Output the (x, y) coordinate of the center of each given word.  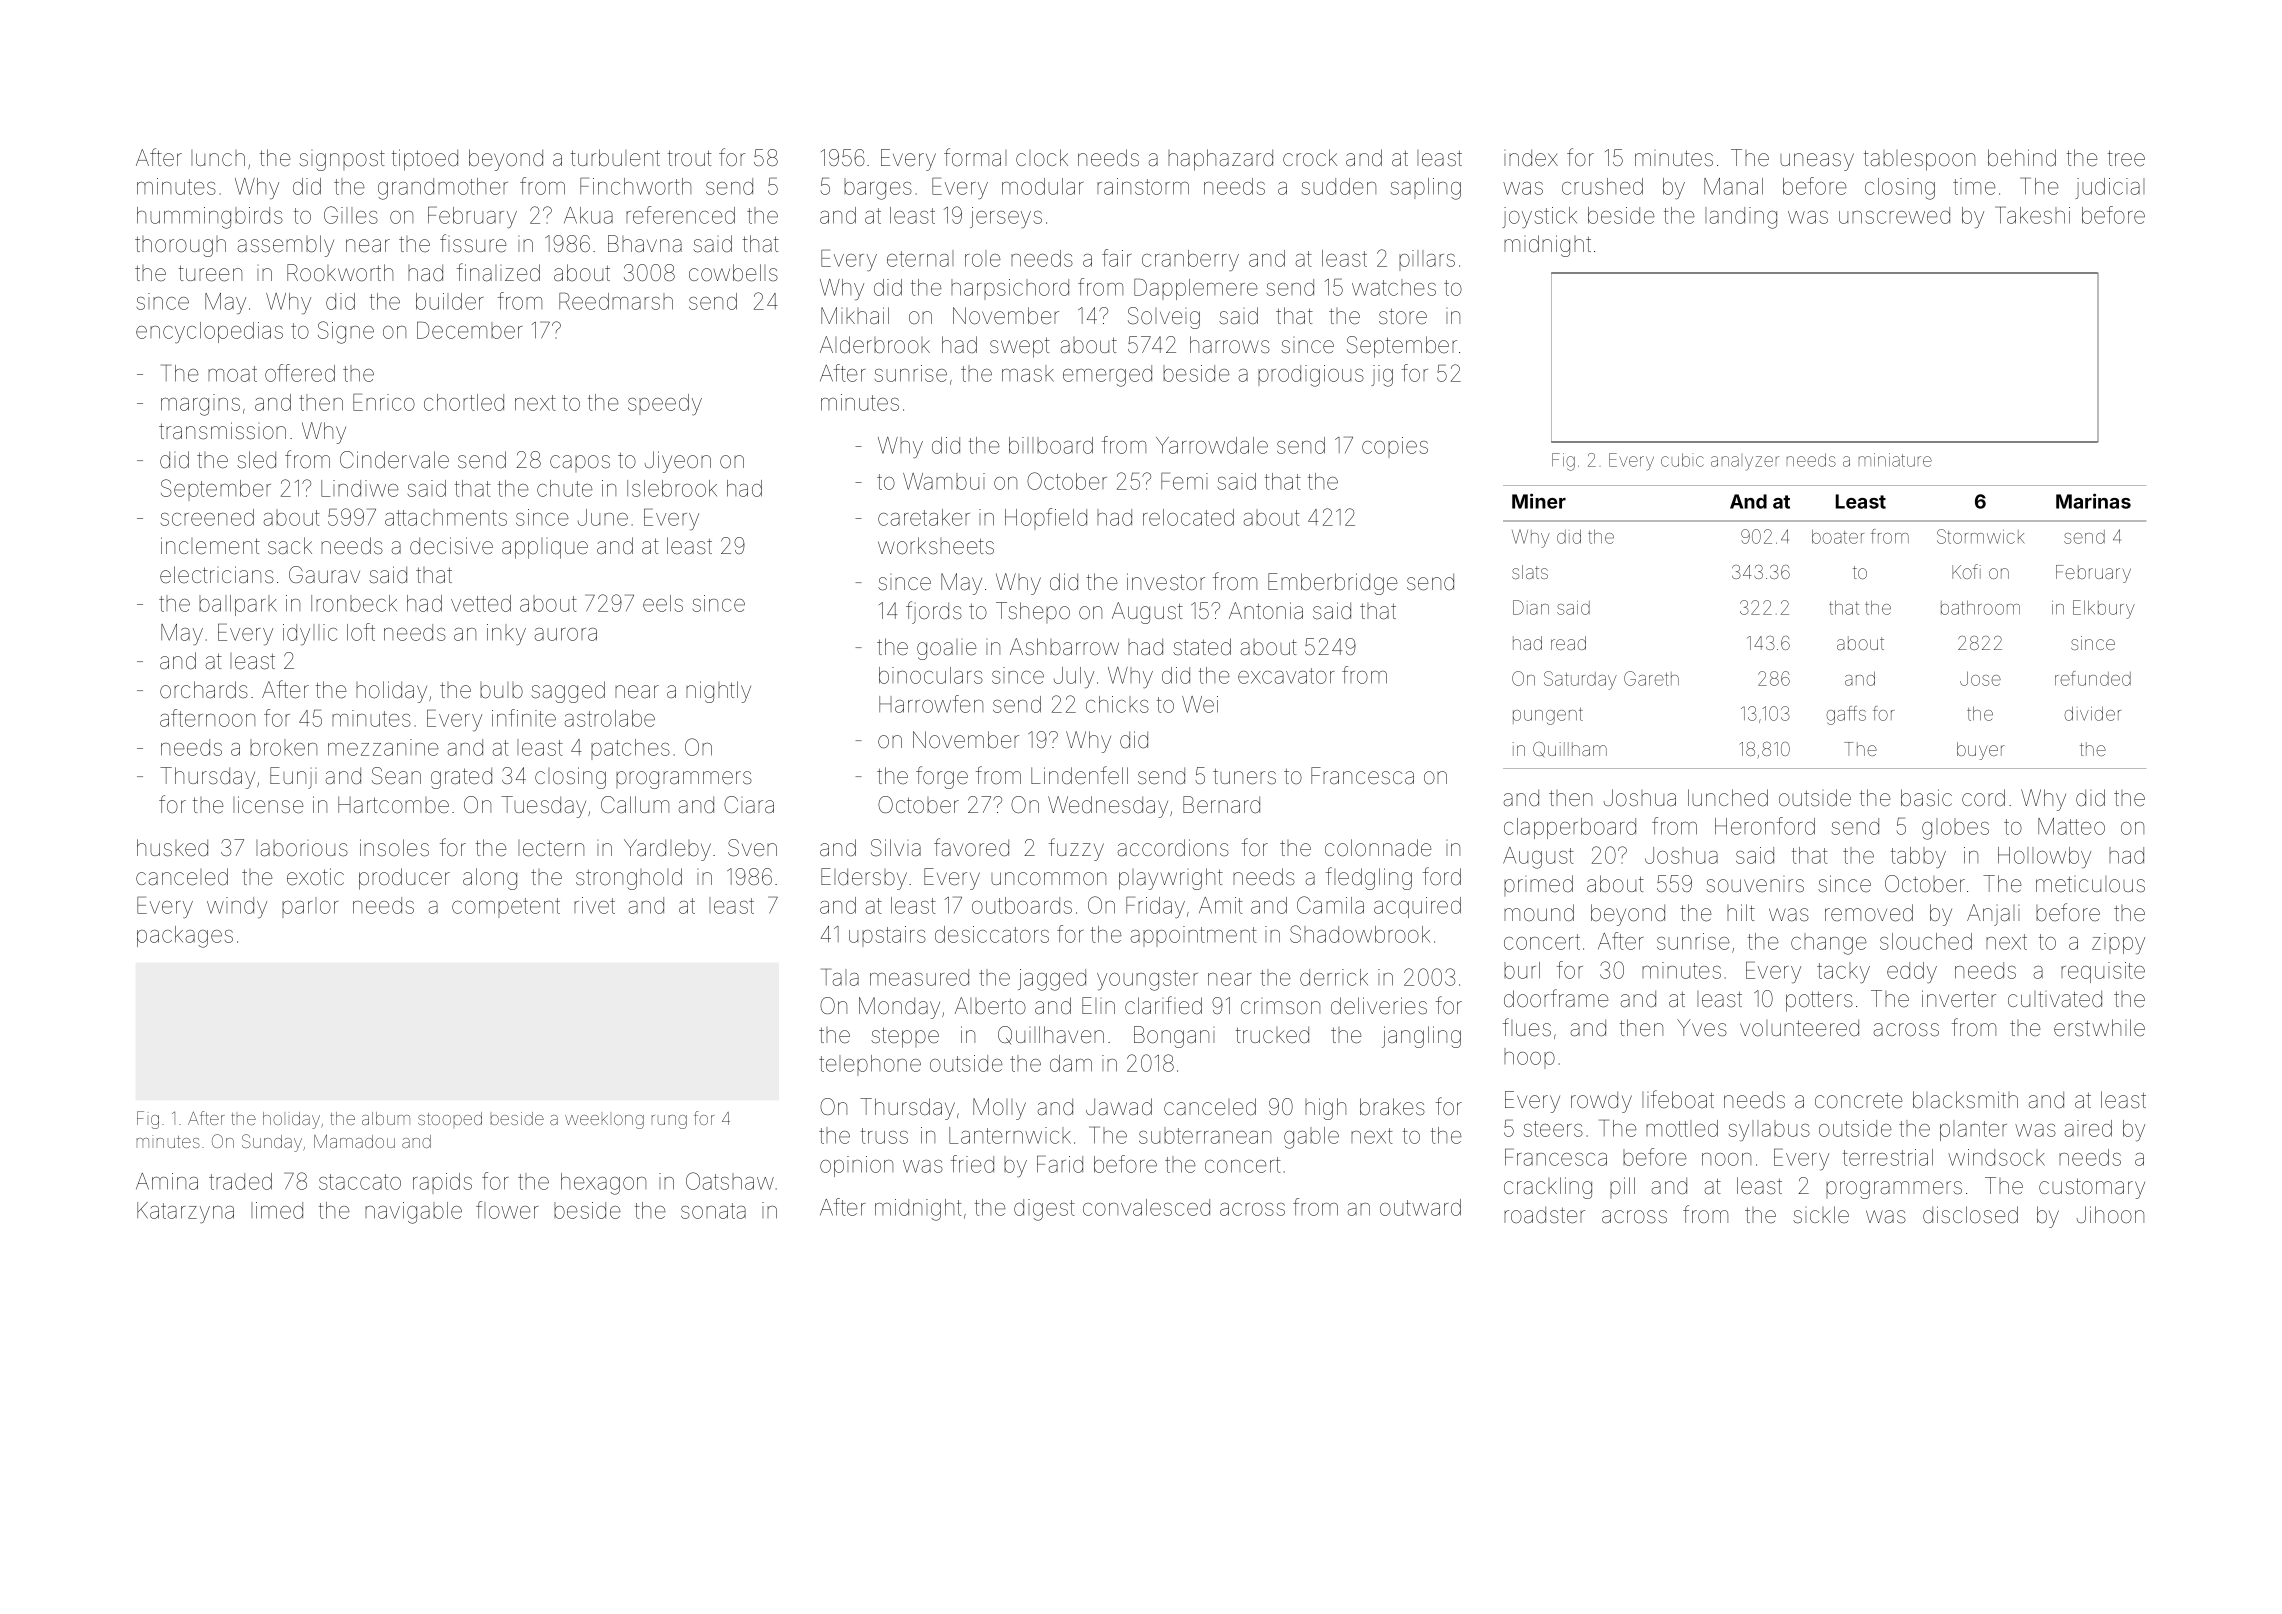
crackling (1548, 1188)
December (470, 330)
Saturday (1580, 680)
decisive (451, 546)
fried (972, 1164)
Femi (1184, 481)
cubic (1682, 460)
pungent (1548, 716)
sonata (713, 1211)
